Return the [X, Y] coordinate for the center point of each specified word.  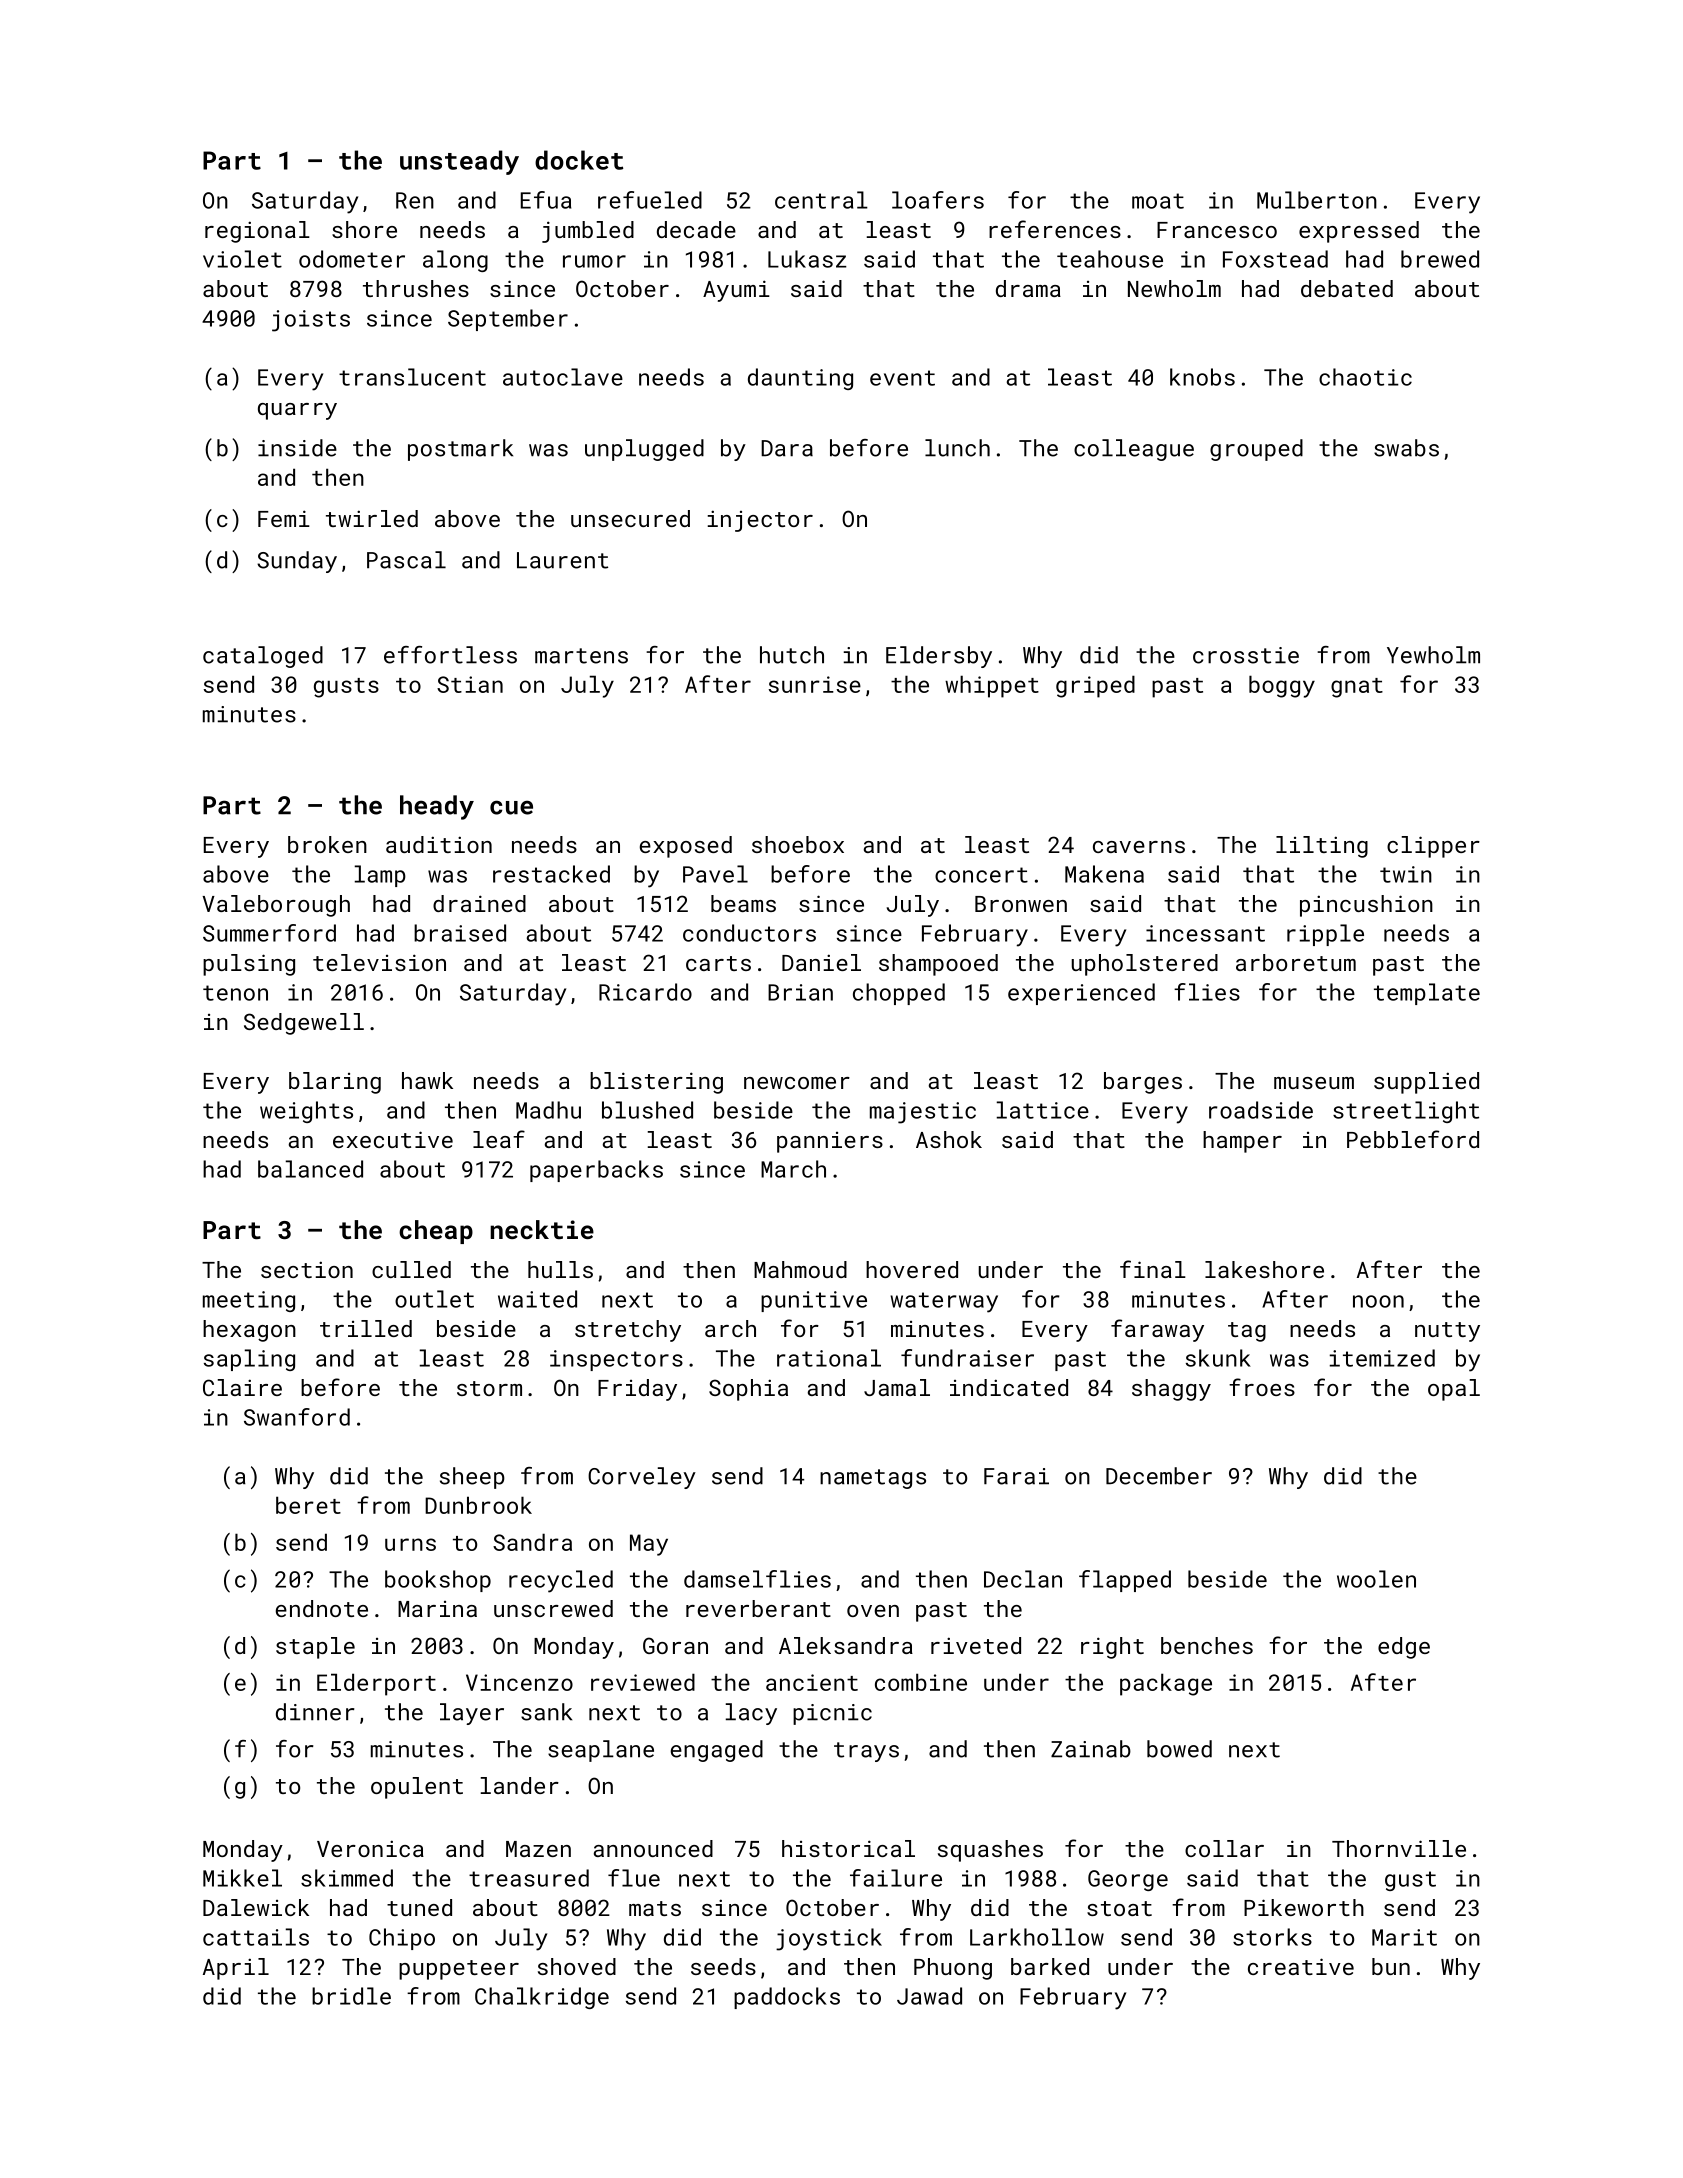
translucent [412, 377]
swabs [1406, 448]
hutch [792, 655]
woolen [1376, 1579]
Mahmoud [800, 1269]
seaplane [601, 1751]
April [236, 1969]
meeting [249, 1301]
